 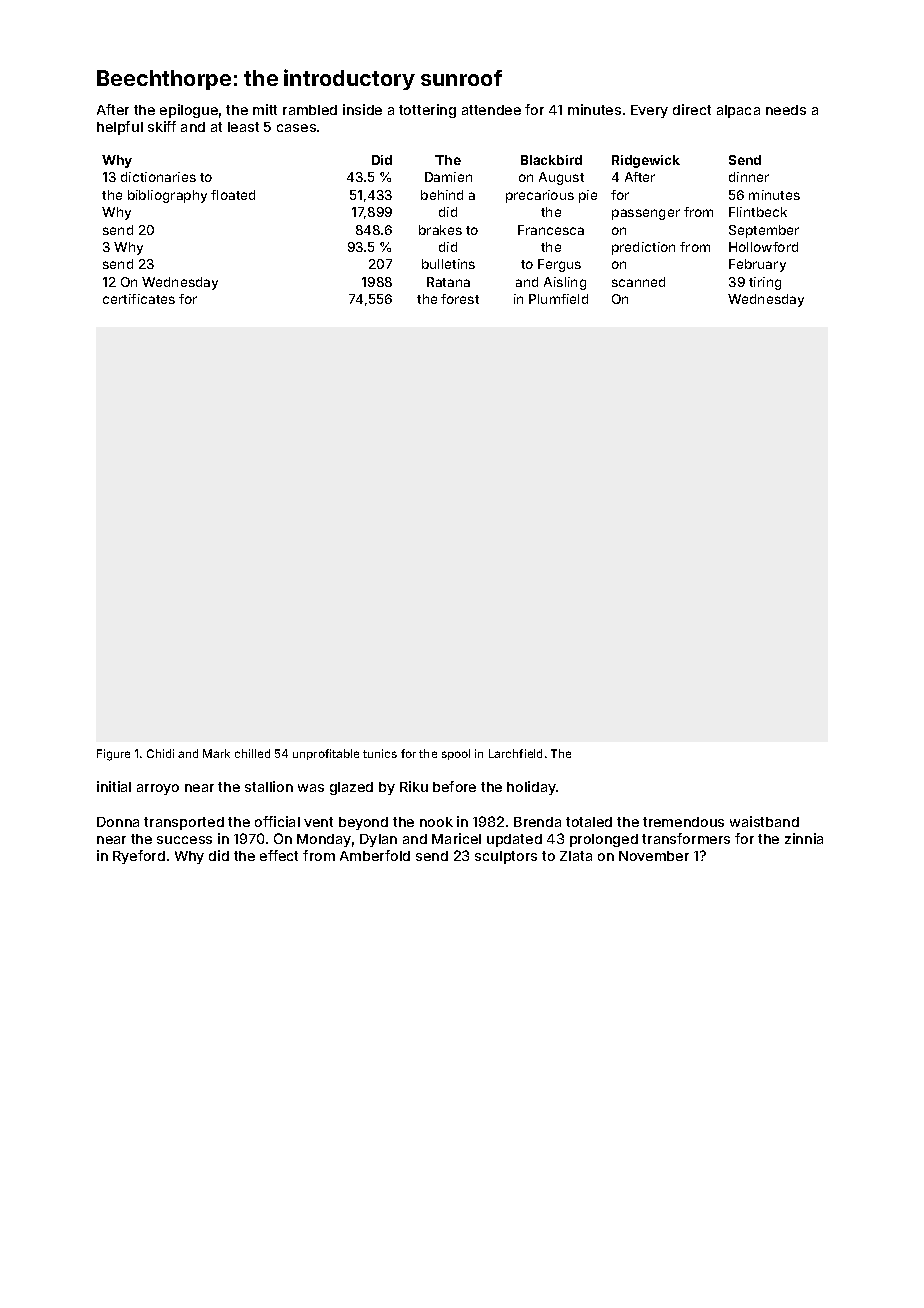 What do you see at coordinates (139, 299) in the image?
I see `certificates` at bounding box center [139, 299].
